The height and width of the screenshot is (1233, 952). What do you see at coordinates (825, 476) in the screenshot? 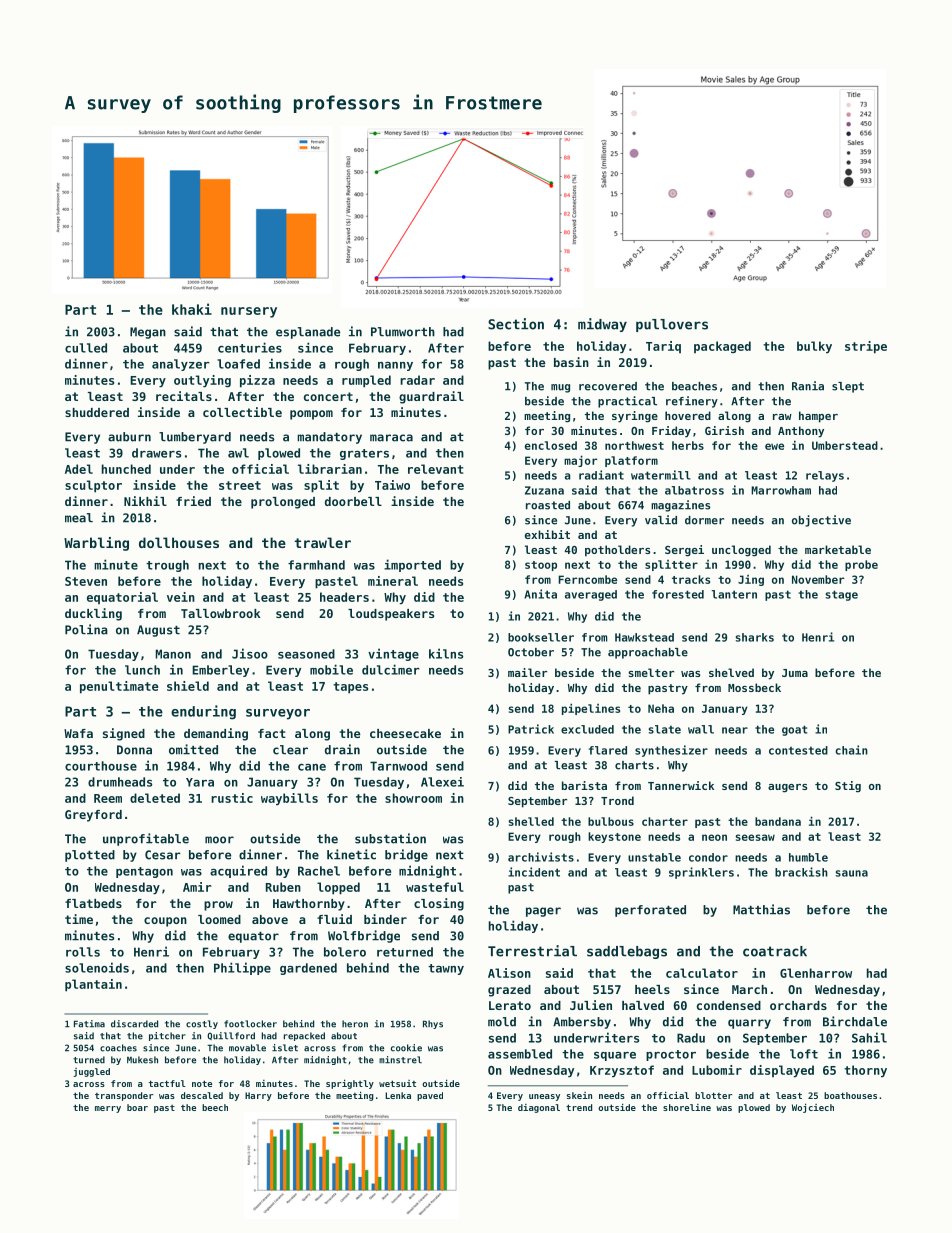
I see `relays` at bounding box center [825, 476].
